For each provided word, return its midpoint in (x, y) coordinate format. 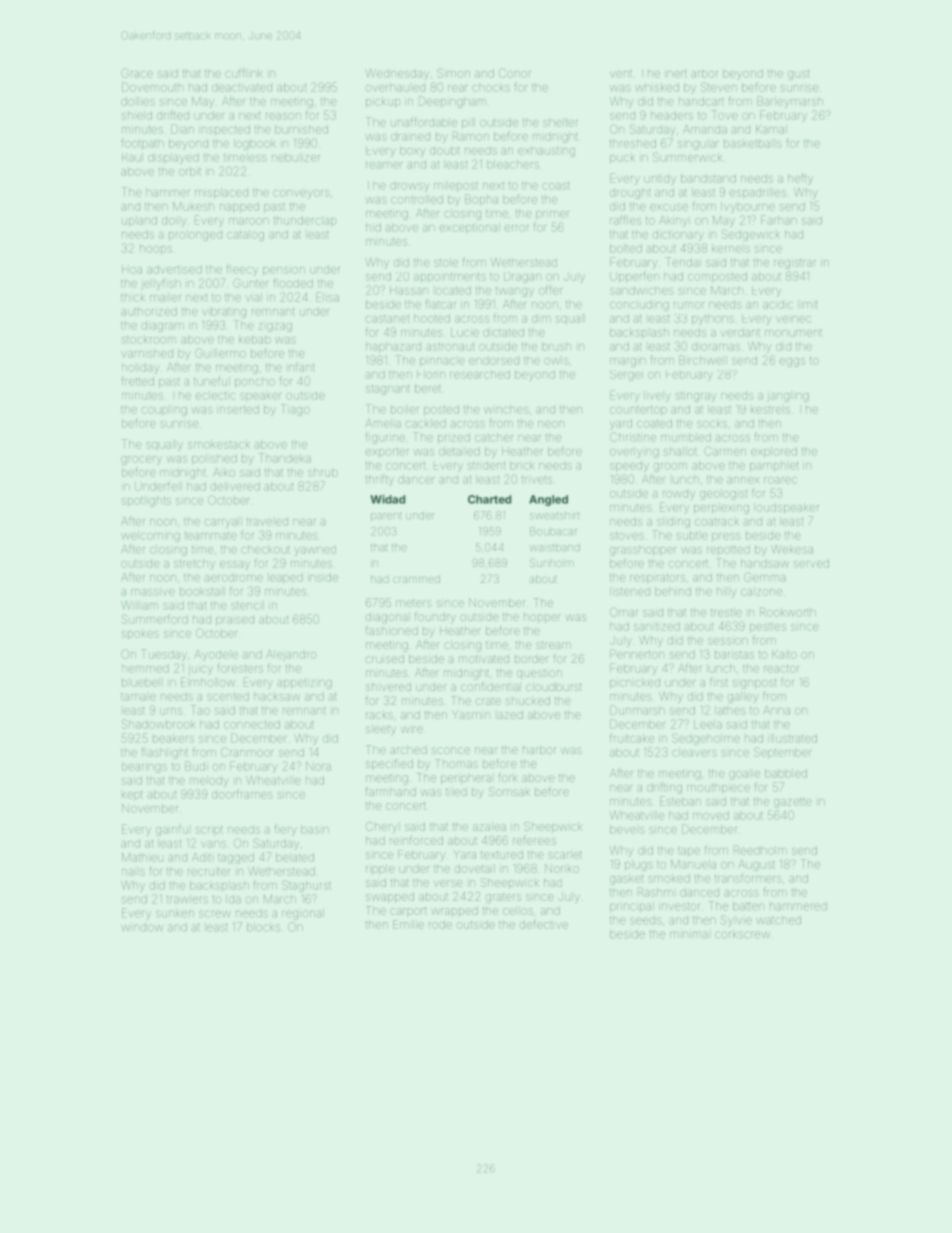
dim (541, 319)
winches (506, 409)
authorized (149, 311)
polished (214, 459)
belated (295, 857)
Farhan (779, 220)
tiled (456, 792)
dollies (138, 101)
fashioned (391, 630)
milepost (456, 185)
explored (774, 452)
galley (743, 697)
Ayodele (216, 655)
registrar (794, 264)
